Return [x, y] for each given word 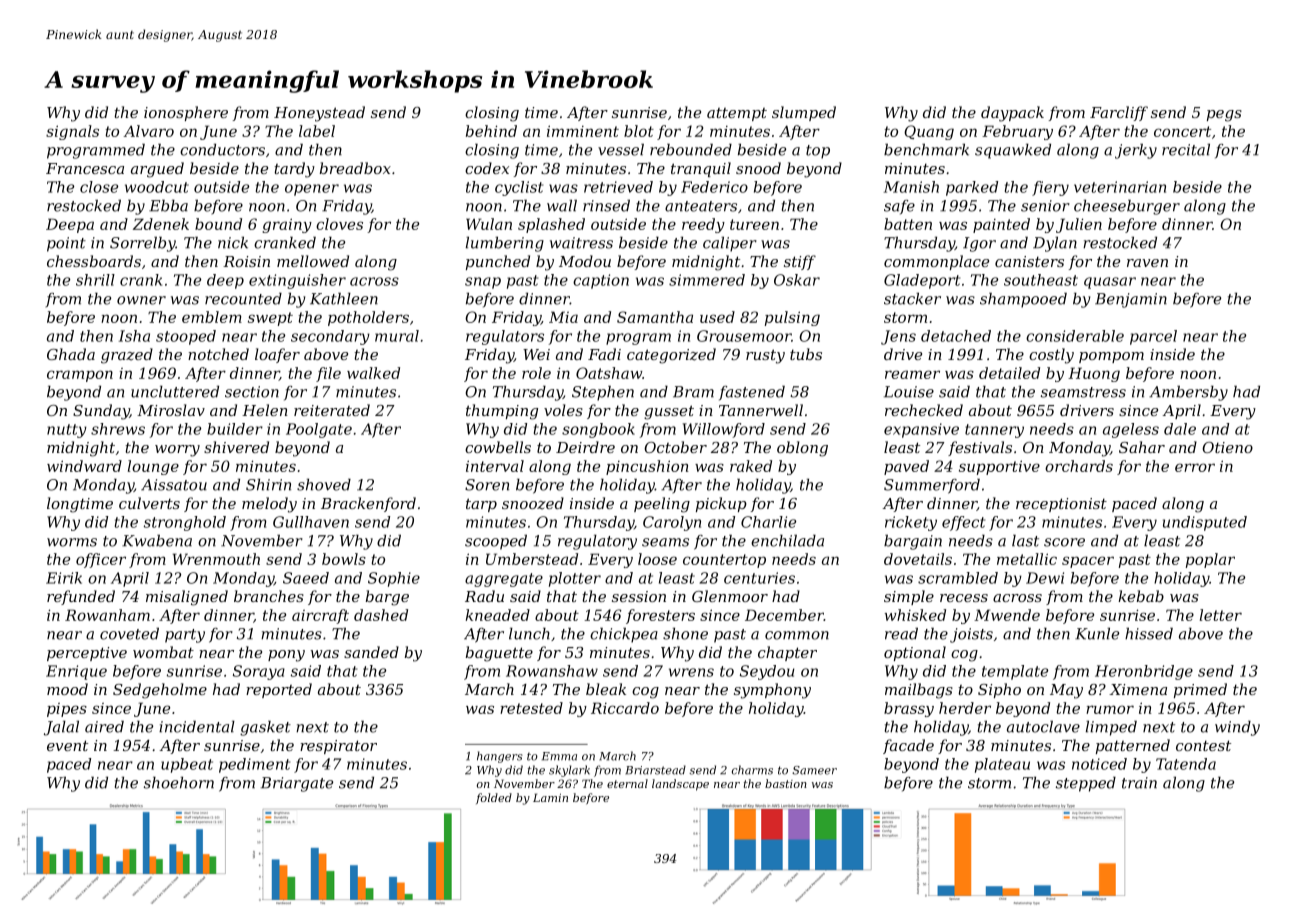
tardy [294, 170]
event [67, 745]
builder [235, 429]
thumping [502, 412]
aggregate [504, 580]
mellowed [313, 261]
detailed [1009, 373]
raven [1147, 263]
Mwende [1007, 615]
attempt [737, 114]
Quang [929, 132]
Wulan [489, 224]
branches [269, 596]
